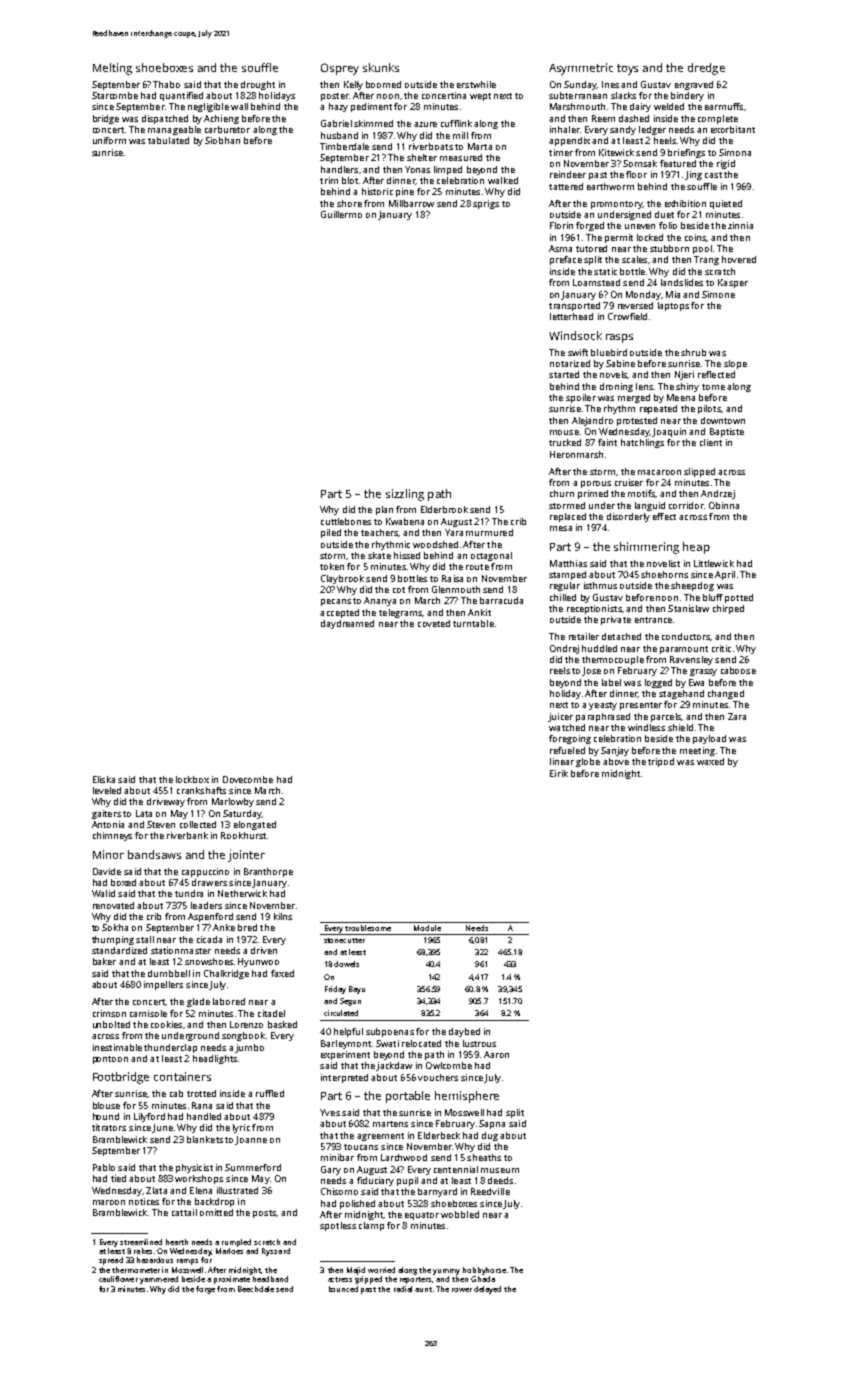  What do you see at coordinates (248, 779) in the page?
I see `Dovecombe` at bounding box center [248, 779].
